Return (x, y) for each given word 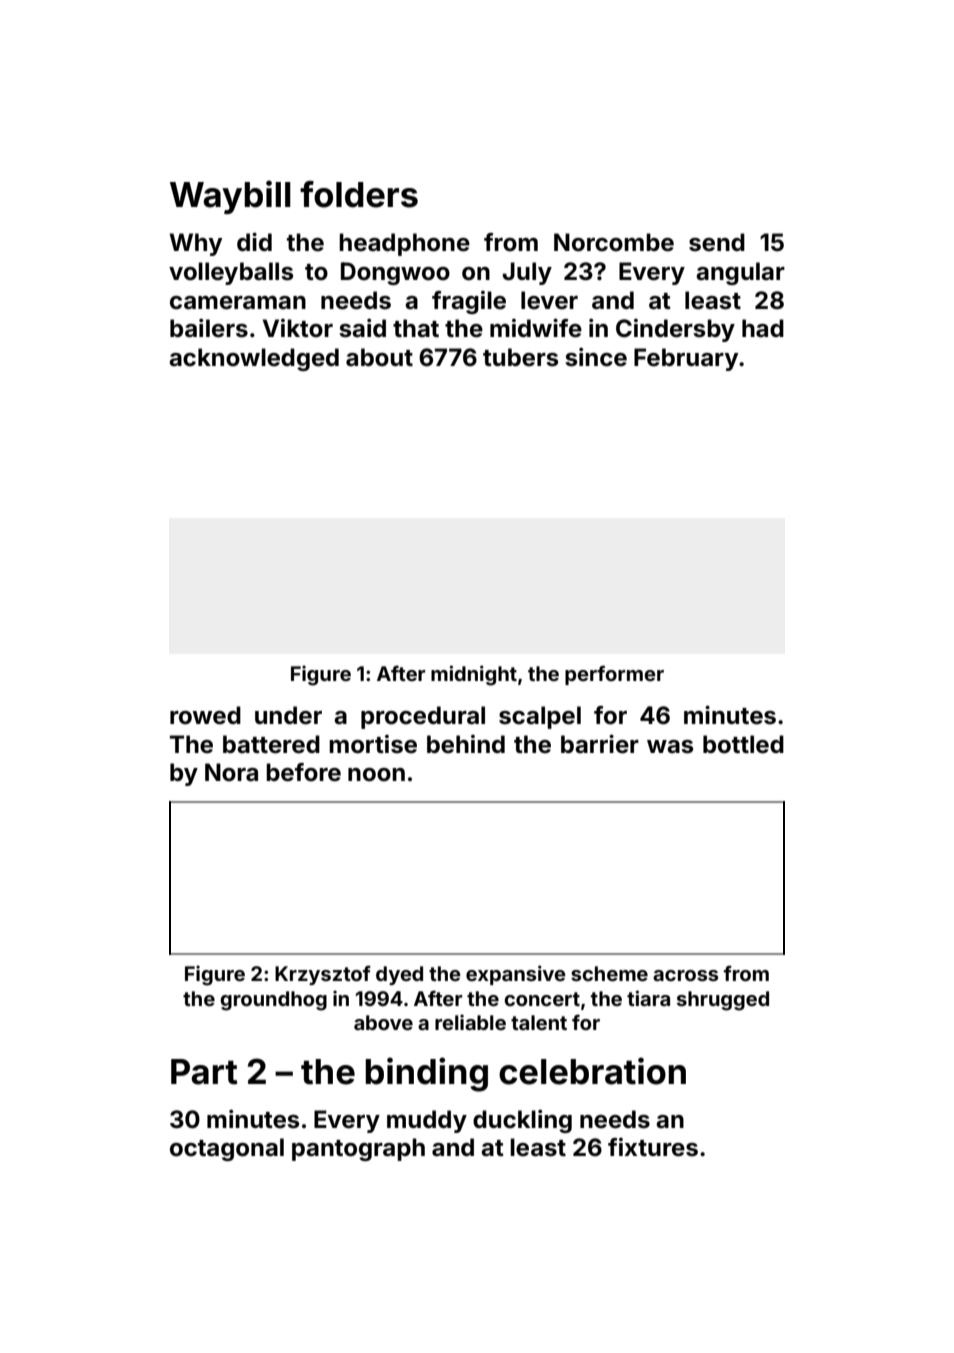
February (686, 359)
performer (614, 675)
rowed (205, 715)
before (303, 772)
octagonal (227, 1149)
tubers (520, 357)
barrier (600, 744)
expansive (516, 975)
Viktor (298, 328)
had (763, 328)
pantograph (358, 1149)
